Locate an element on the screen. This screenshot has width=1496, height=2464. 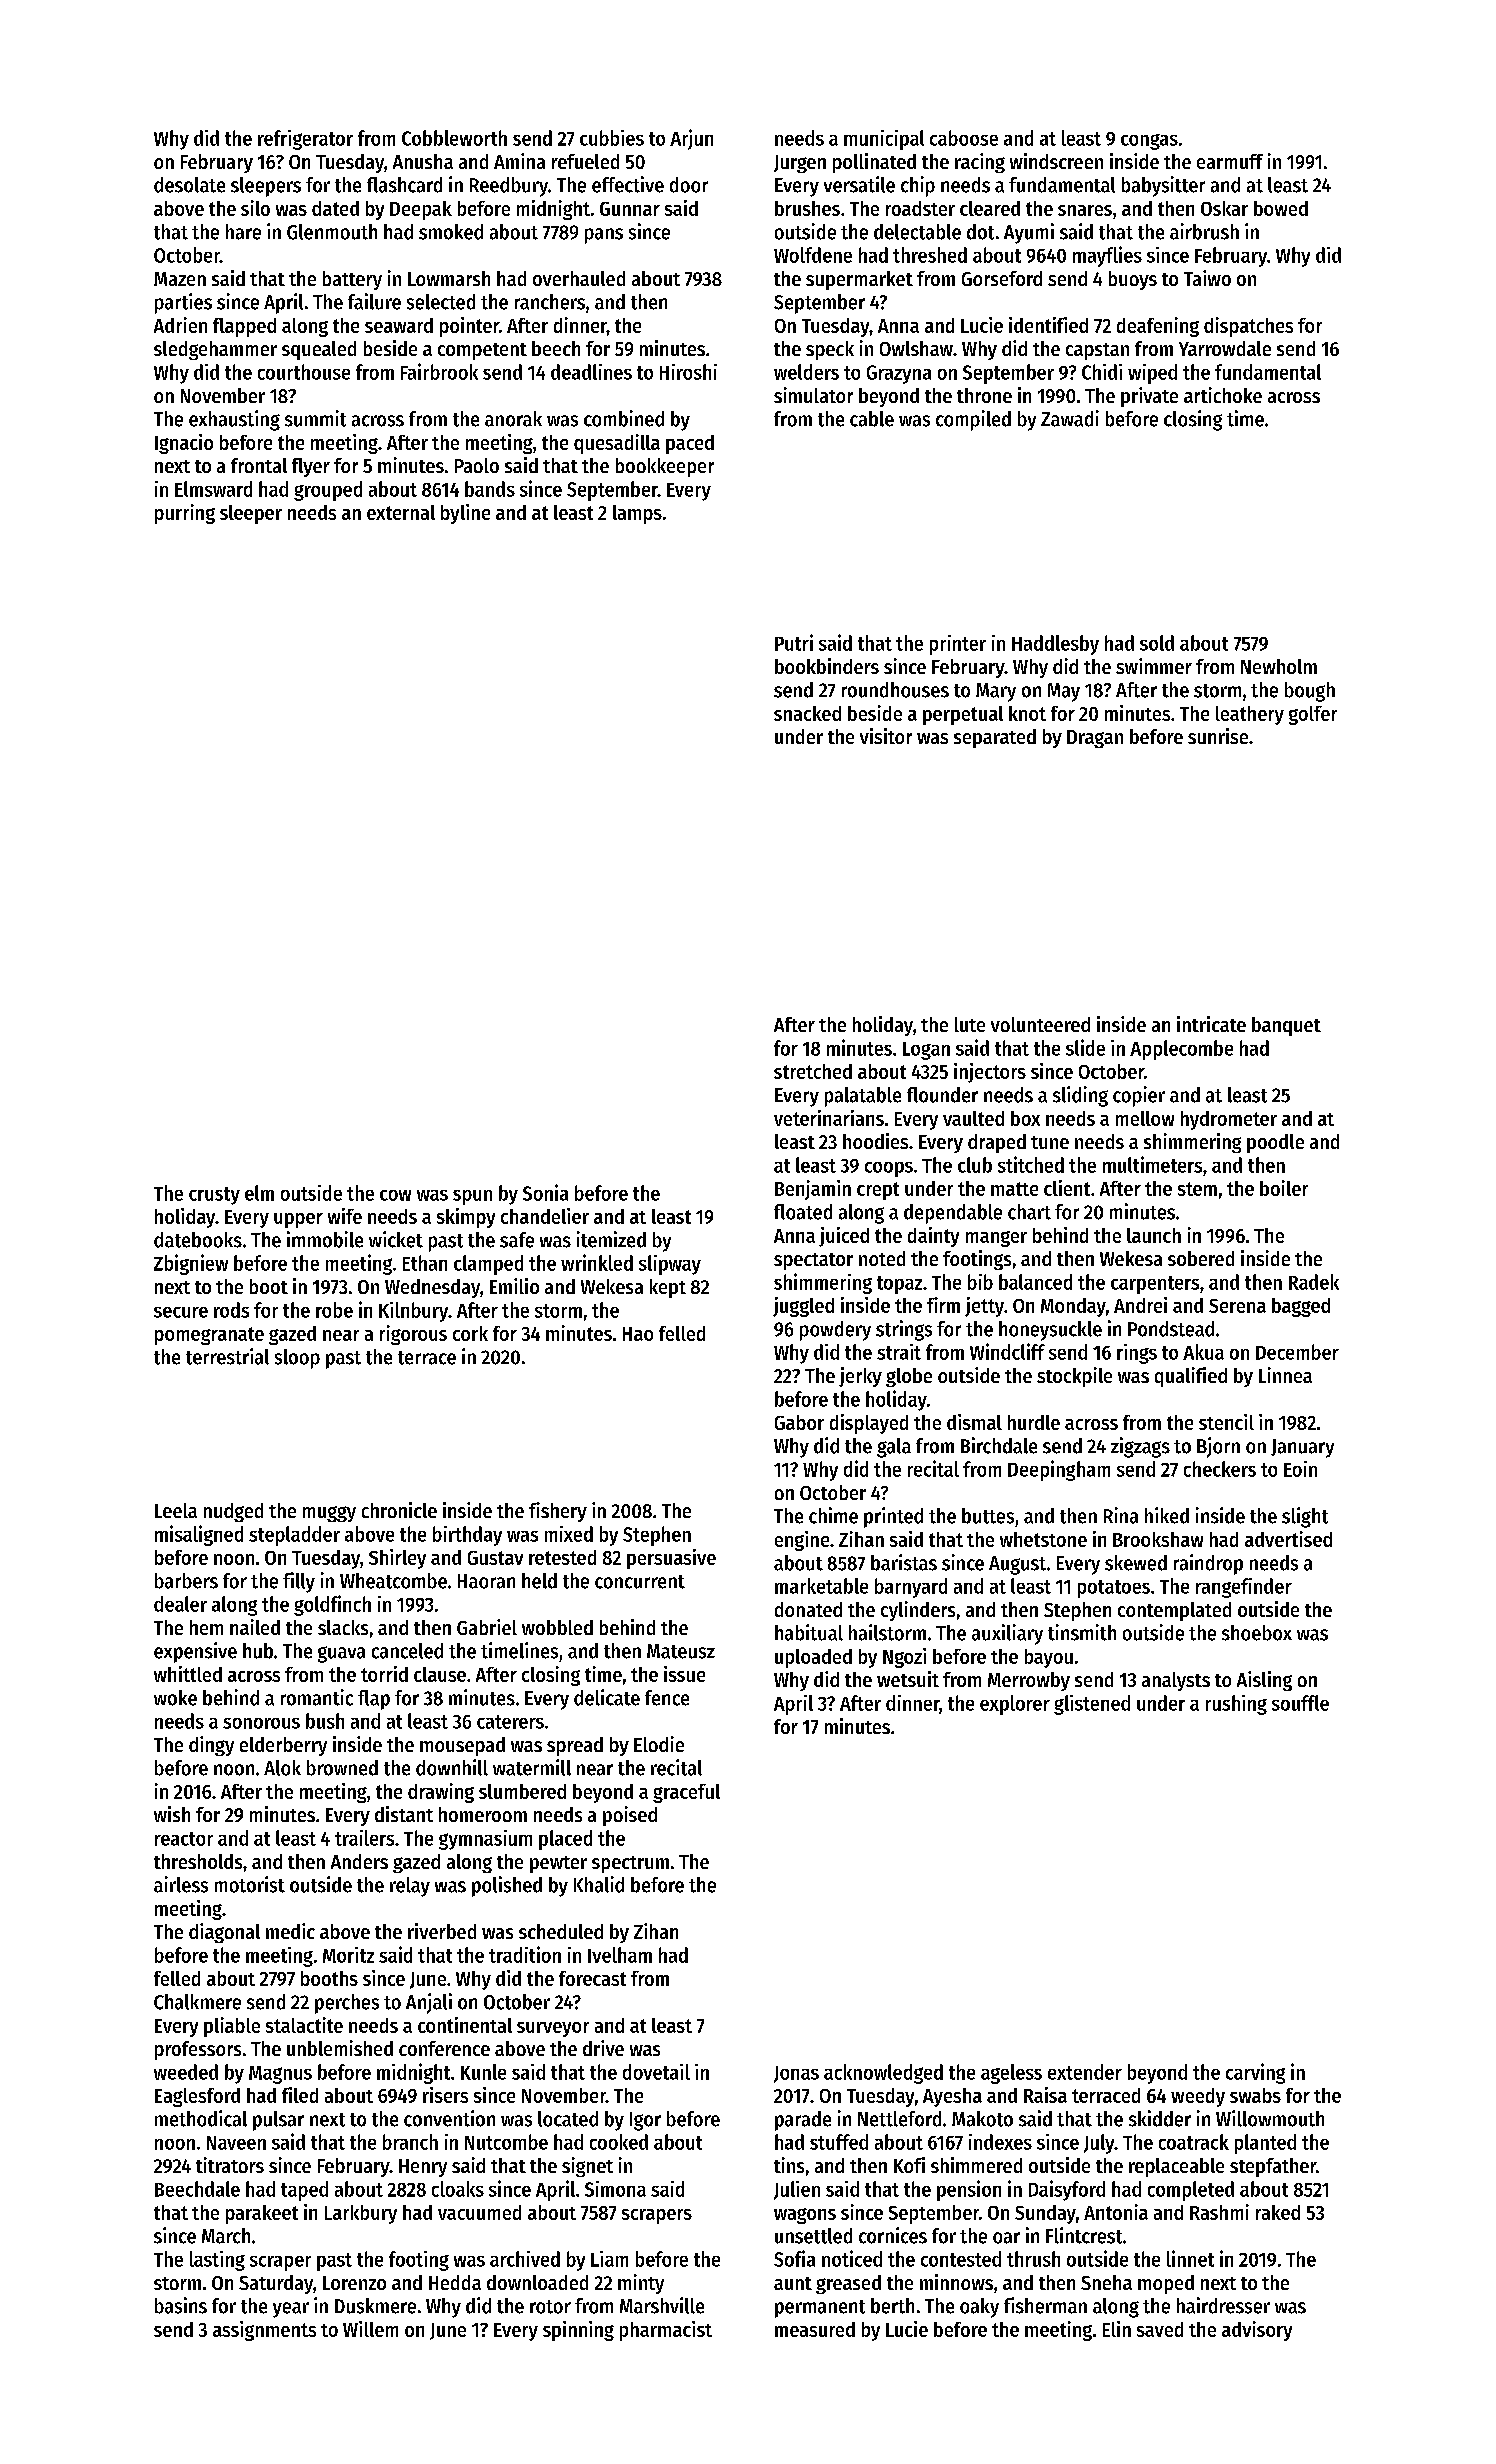
purring is located at coordinates (185, 514).
